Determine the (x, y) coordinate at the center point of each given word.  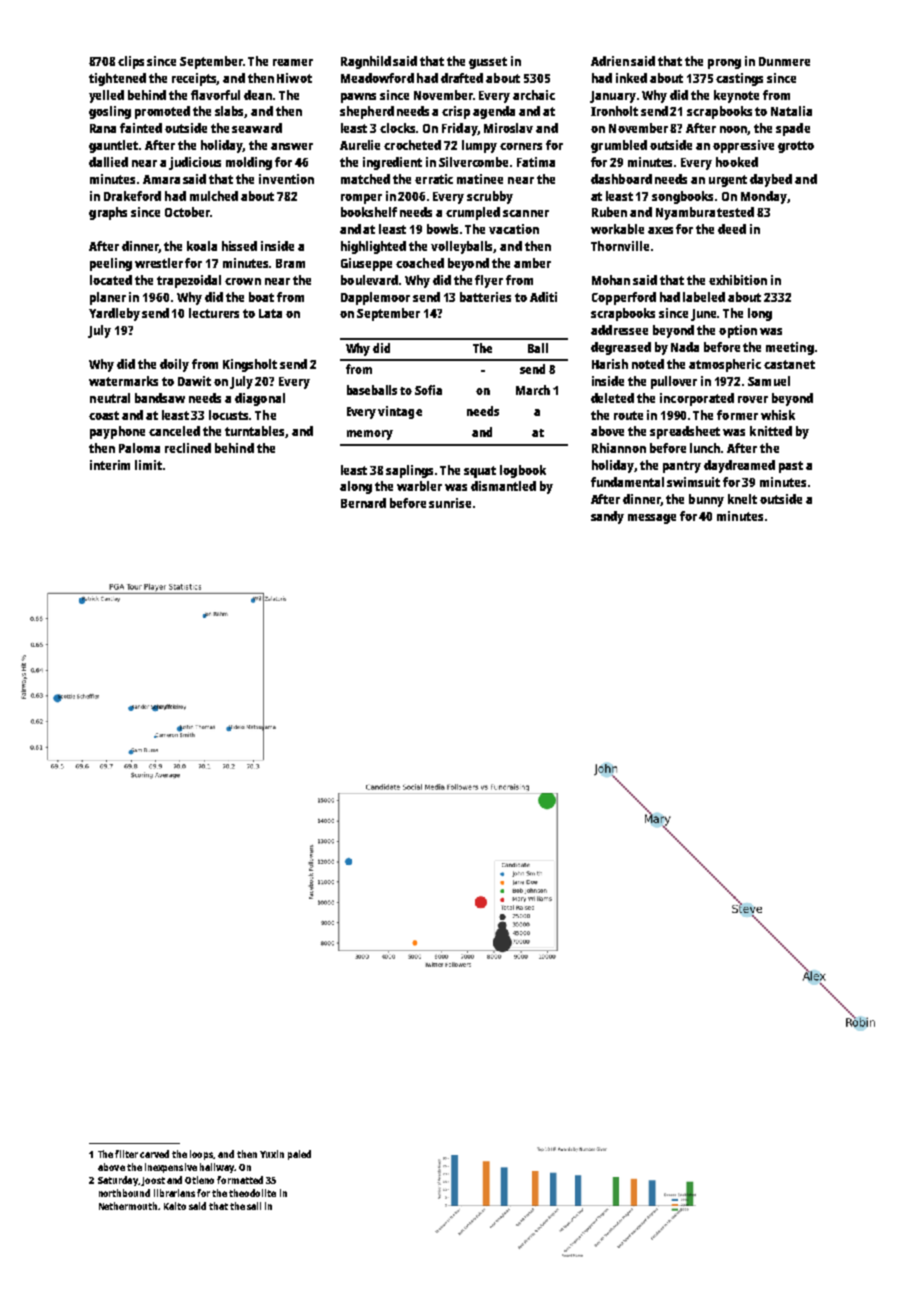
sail (254, 1206)
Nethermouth (129, 1206)
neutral (110, 398)
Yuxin (272, 1154)
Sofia (428, 390)
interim (110, 465)
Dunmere (784, 61)
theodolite (252, 1193)
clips (131, 62)
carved (154, 1154)
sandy (607, 517)
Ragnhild (366, 62)
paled (299, 1155)
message (652, 519)
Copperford (624, 298)
